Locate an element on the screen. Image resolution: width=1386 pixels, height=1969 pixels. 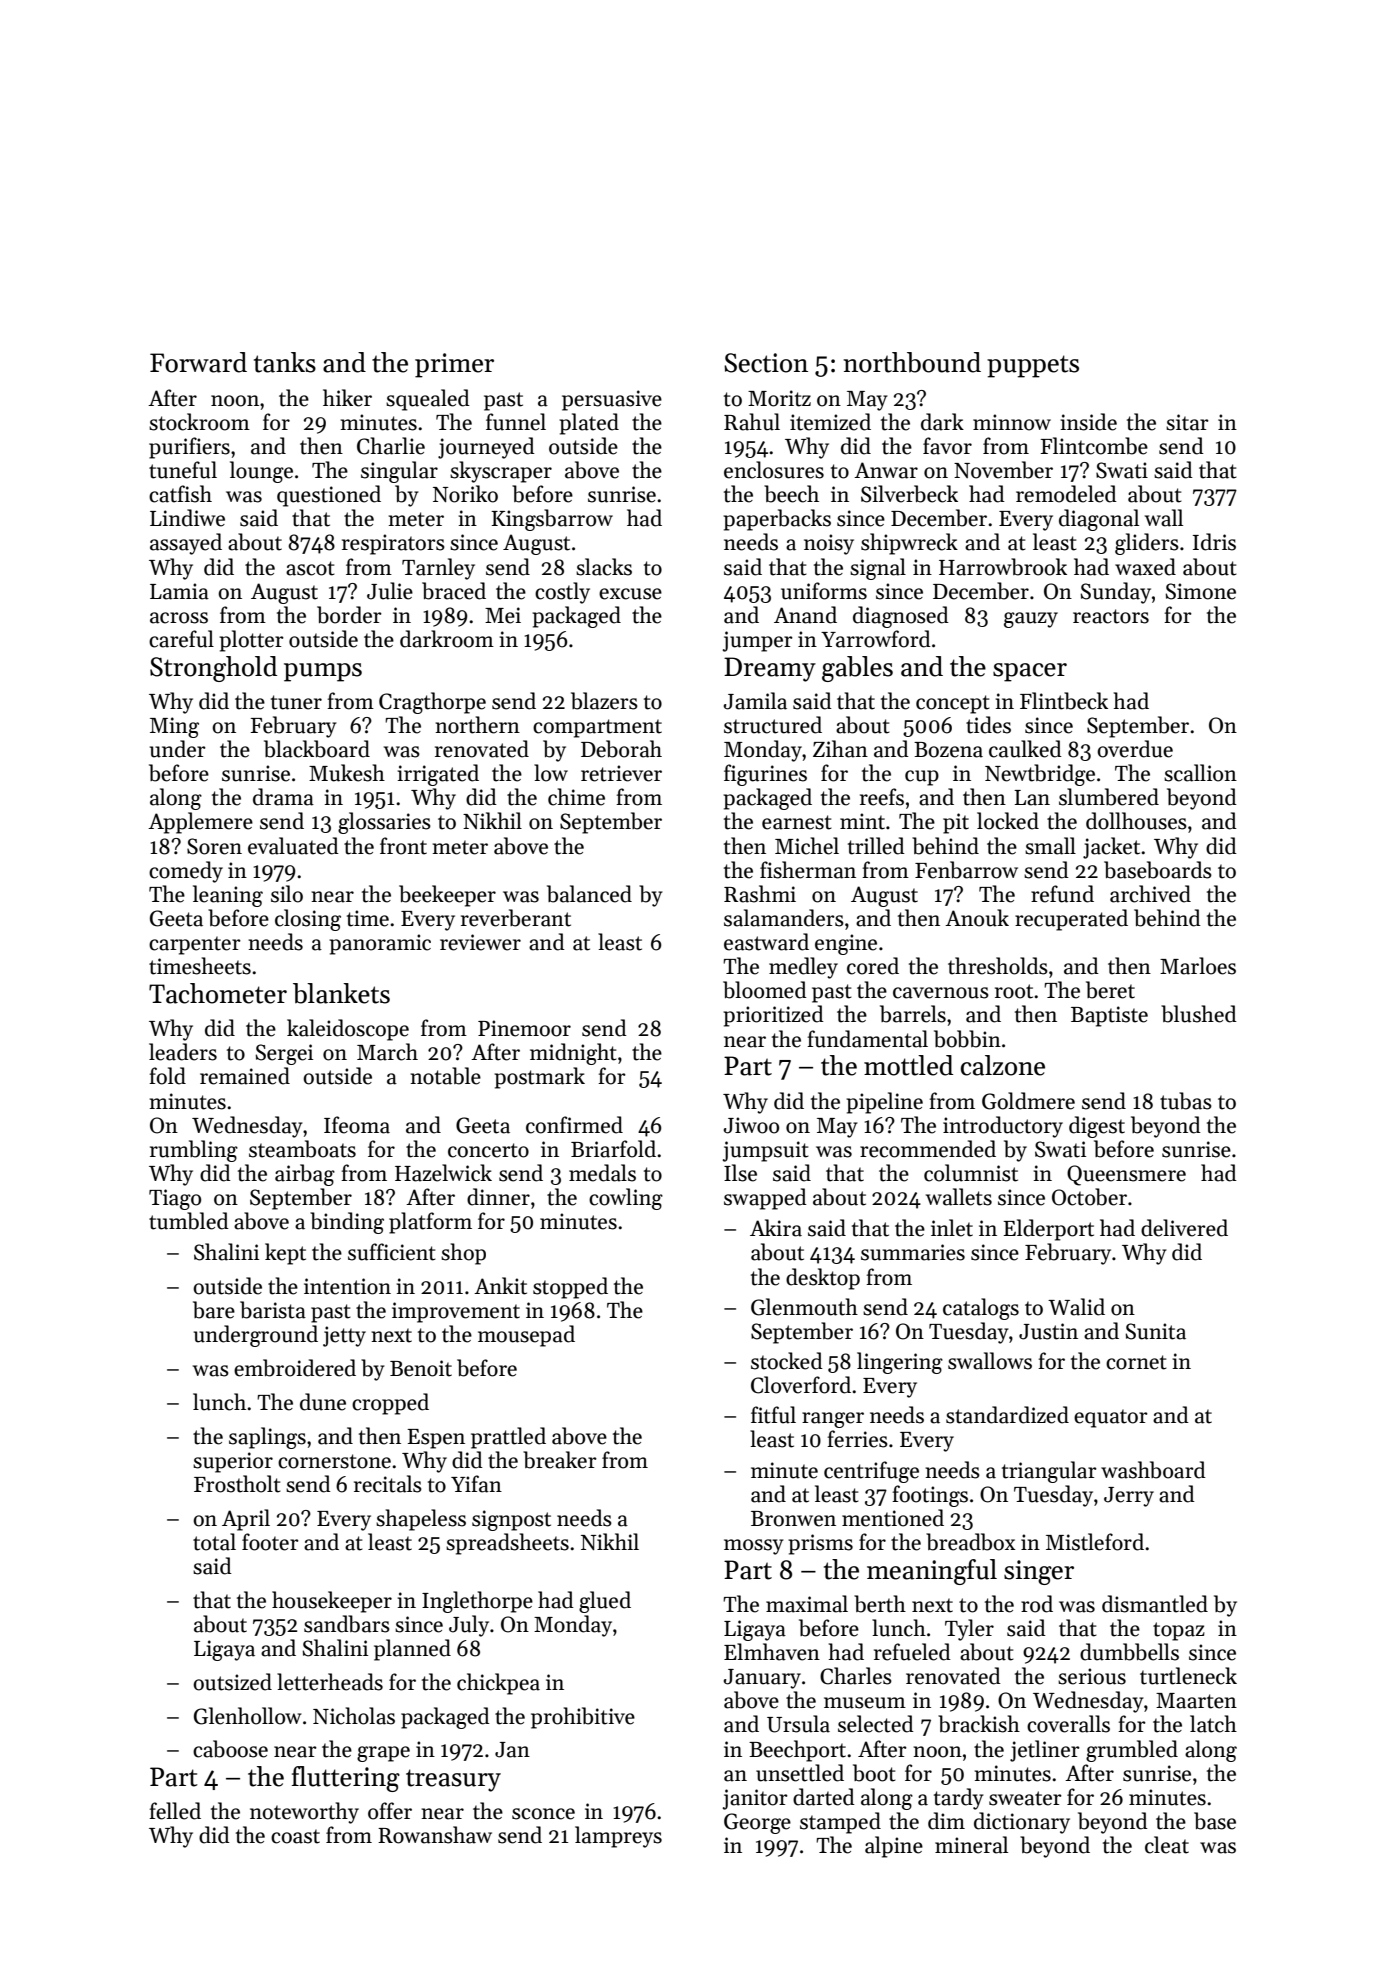
Deborah is located at coordinates (621, 749).
